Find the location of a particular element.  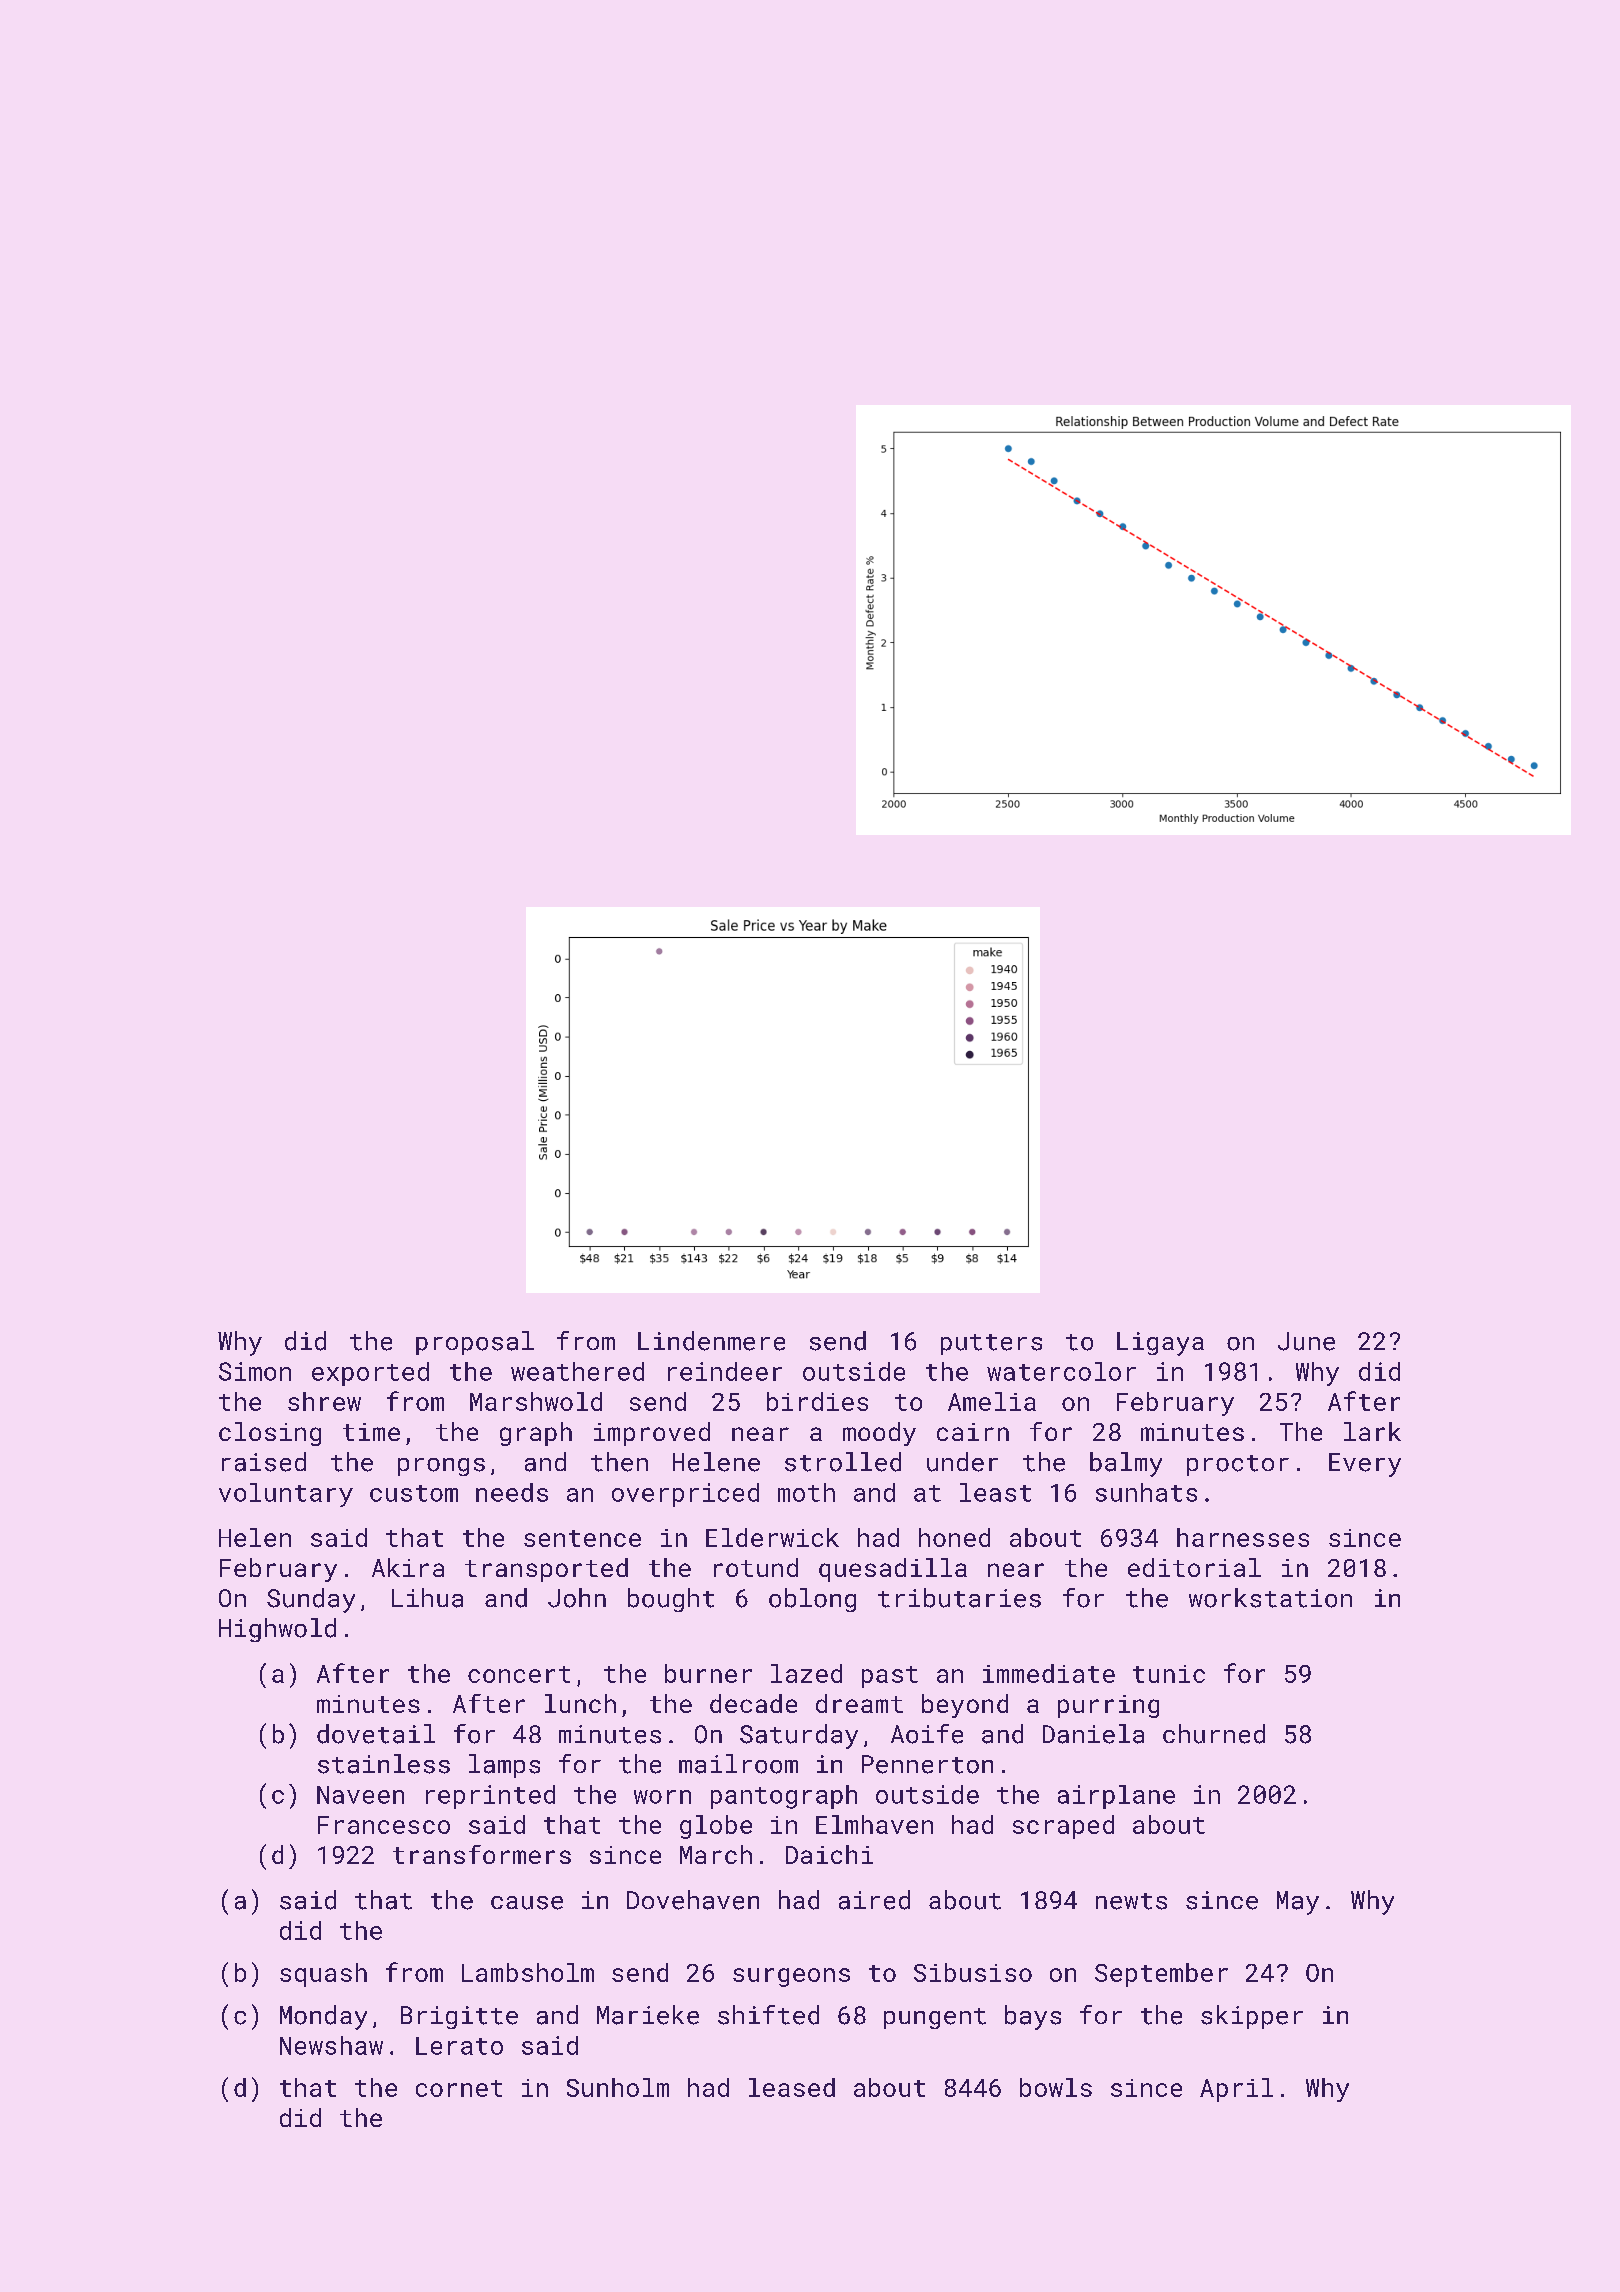

scraped is located at coordinates (1063, 1827).
